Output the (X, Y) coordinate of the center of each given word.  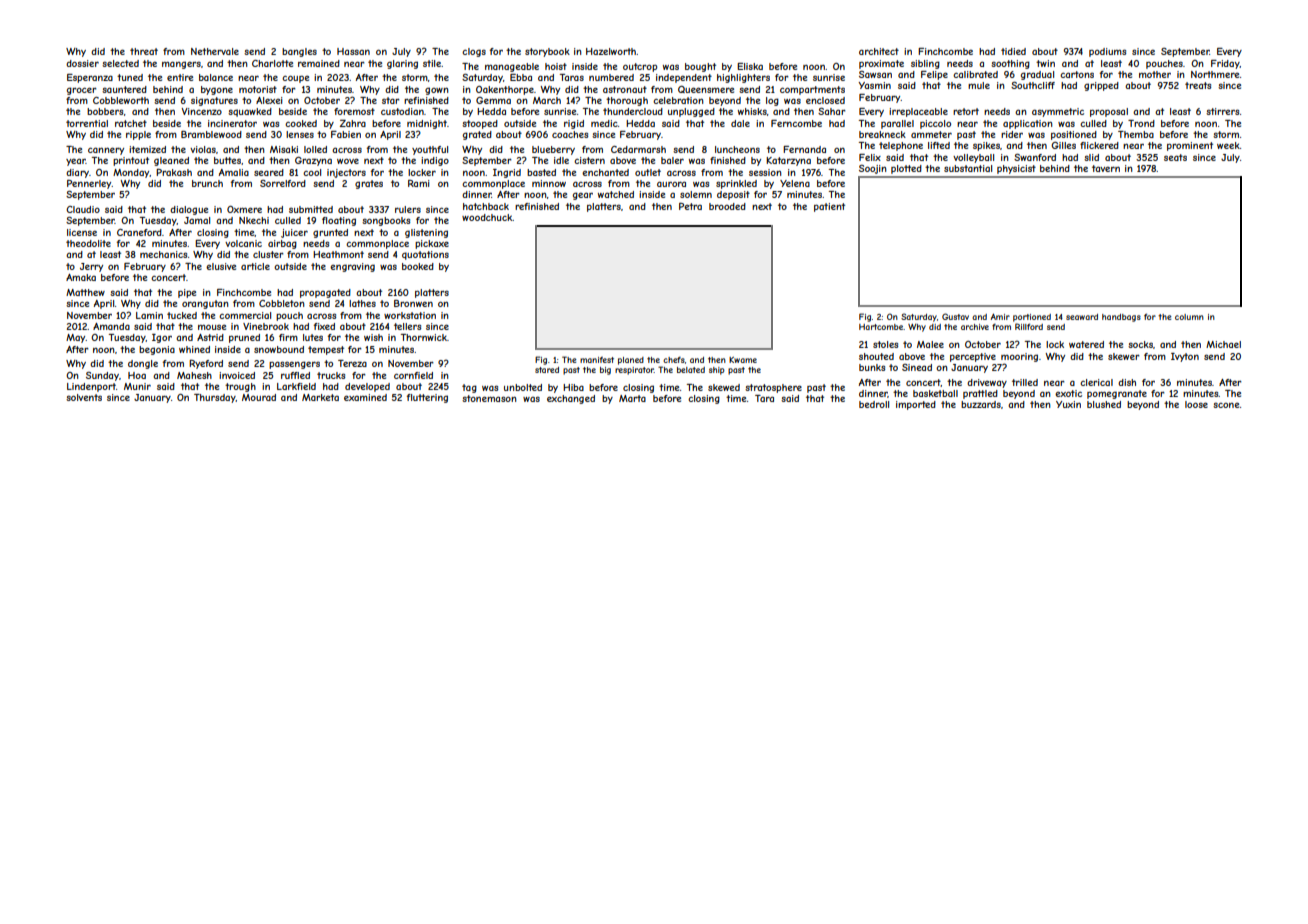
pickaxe (432, 244)
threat (144, 51)
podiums (1108, 52)
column (1189, 317)
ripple (138, 135)
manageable (512, 67)
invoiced (237, 375)
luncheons (737, 149)
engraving (352, 267)
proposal (1109, 112)
